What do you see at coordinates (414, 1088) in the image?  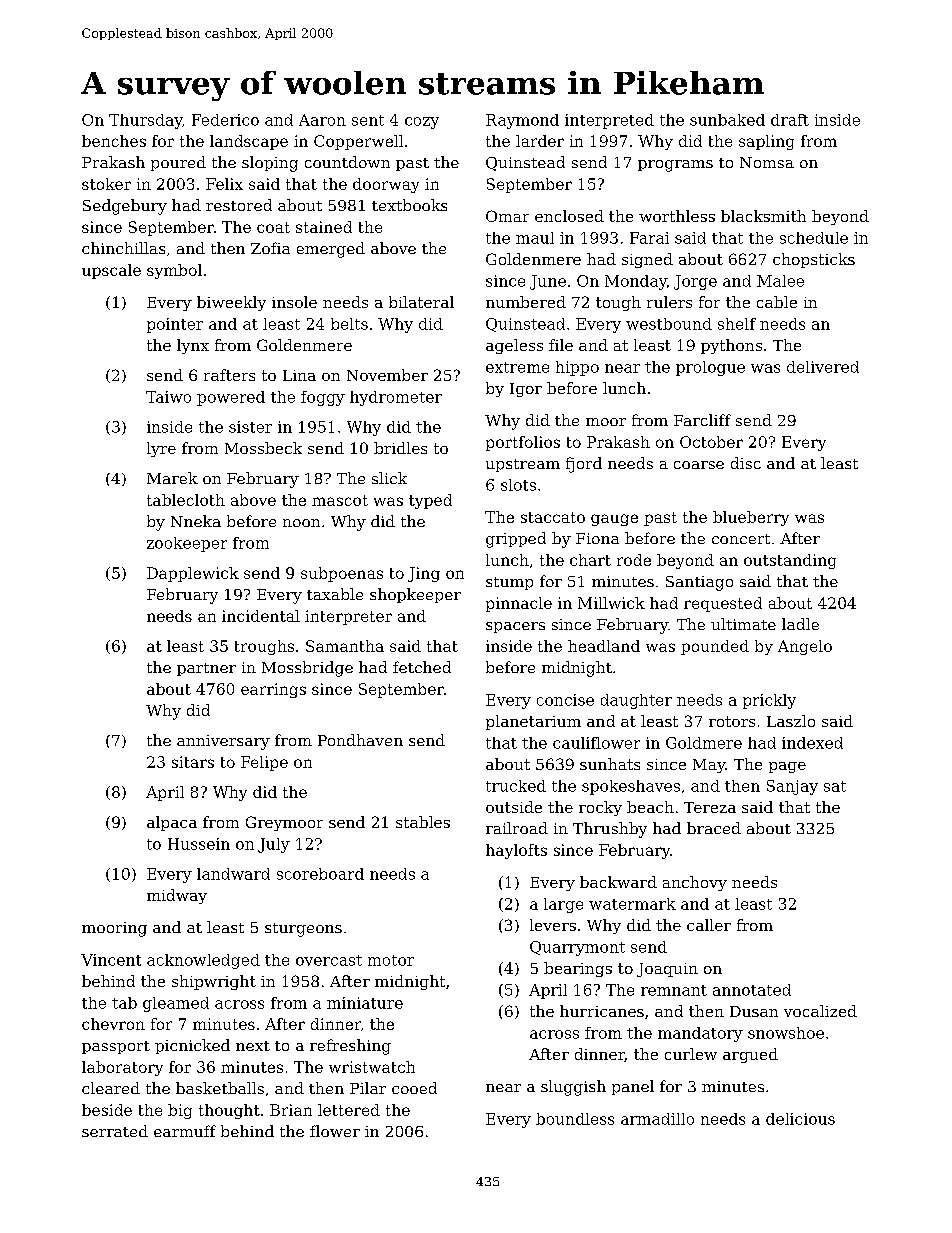 I see `cooed` at bounding box center [414, 1088].
